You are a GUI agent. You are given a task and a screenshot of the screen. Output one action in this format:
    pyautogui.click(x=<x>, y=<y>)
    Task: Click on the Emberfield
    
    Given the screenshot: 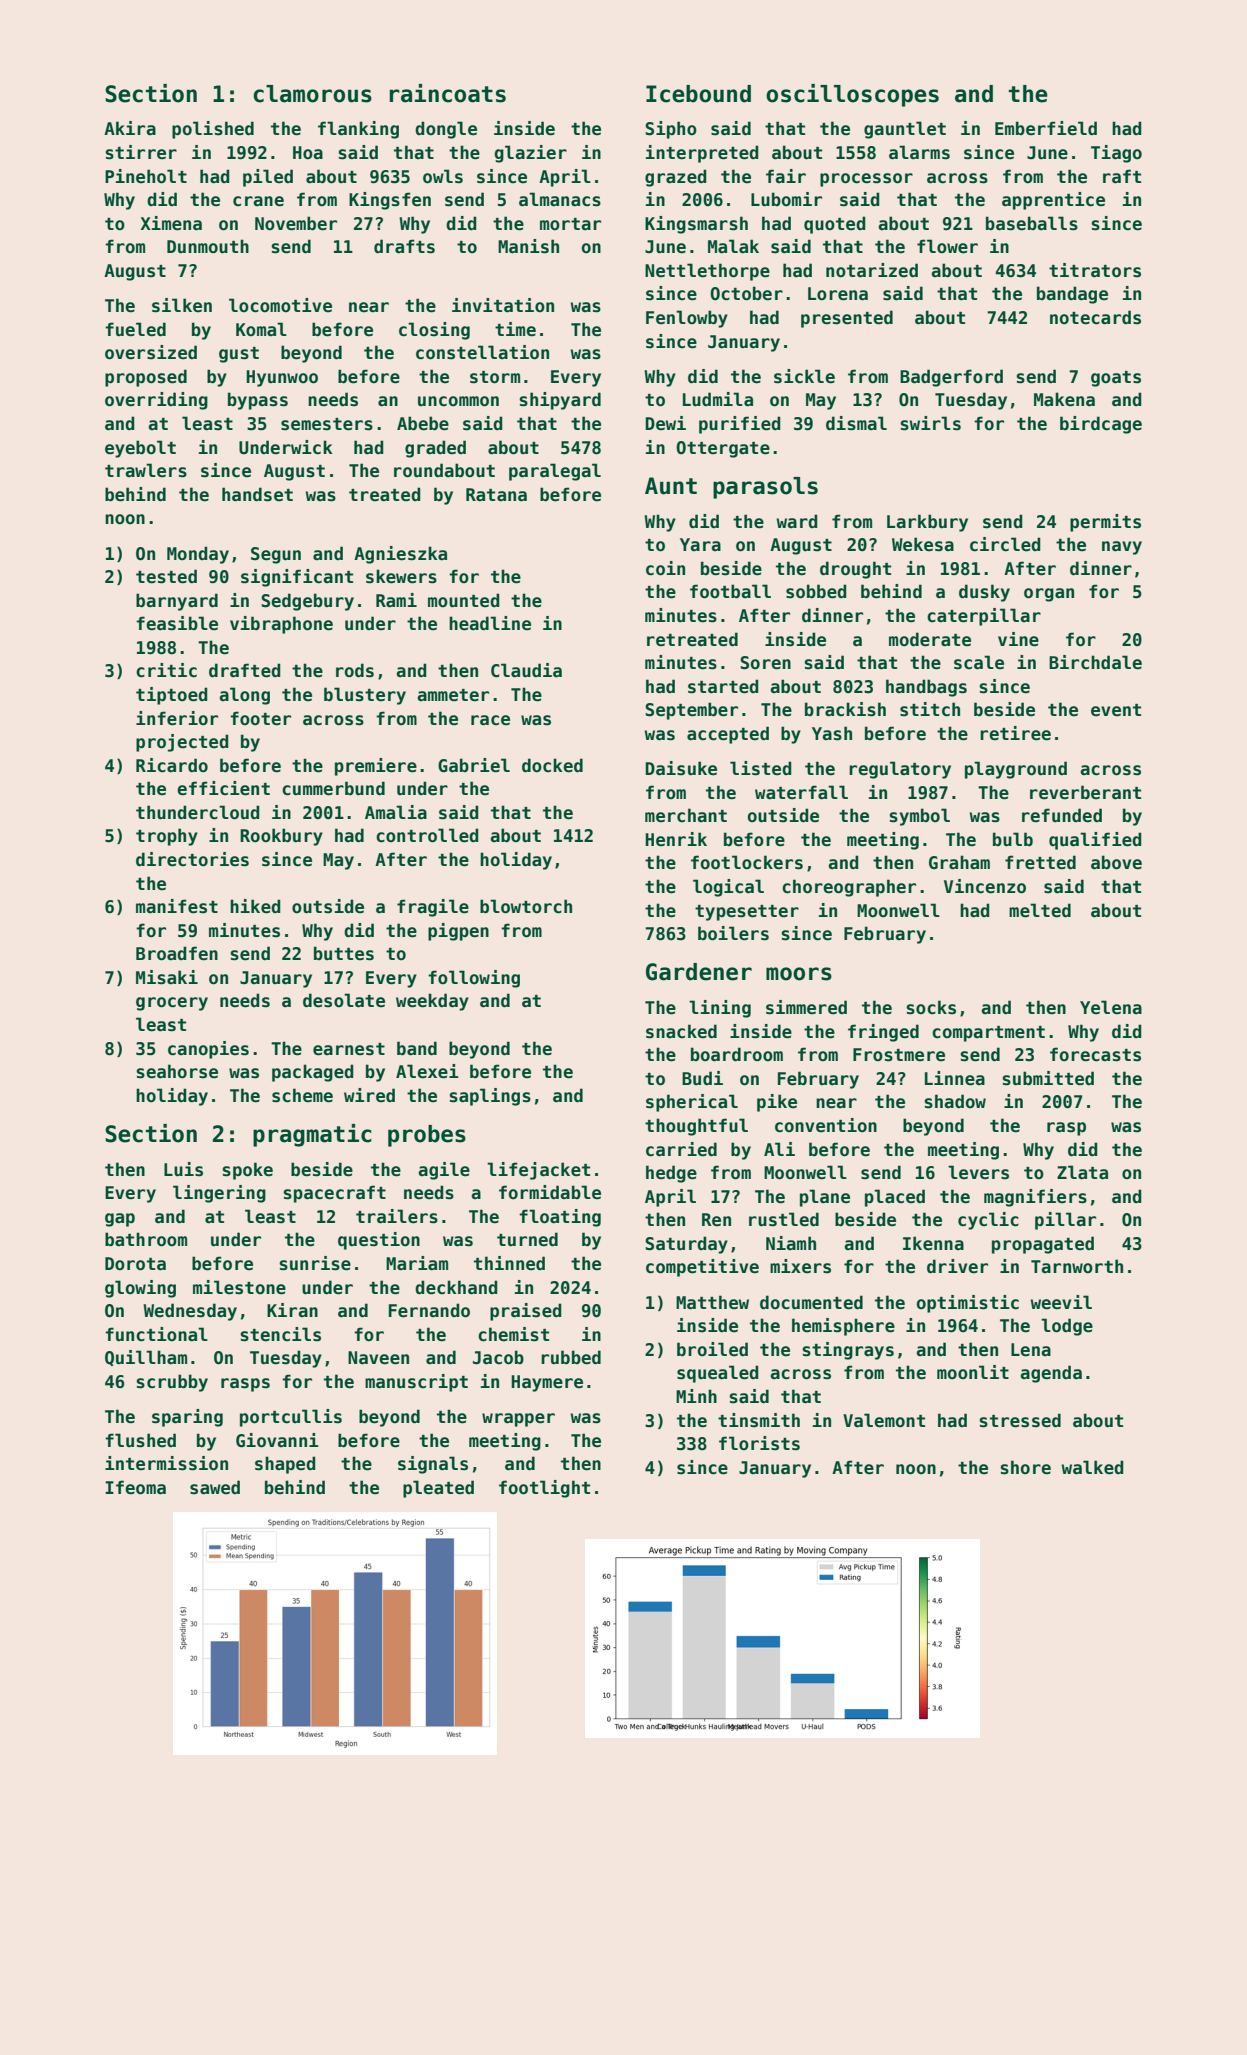 What is the action you would take?
    pyautogui.click(x=1046, y=128)
